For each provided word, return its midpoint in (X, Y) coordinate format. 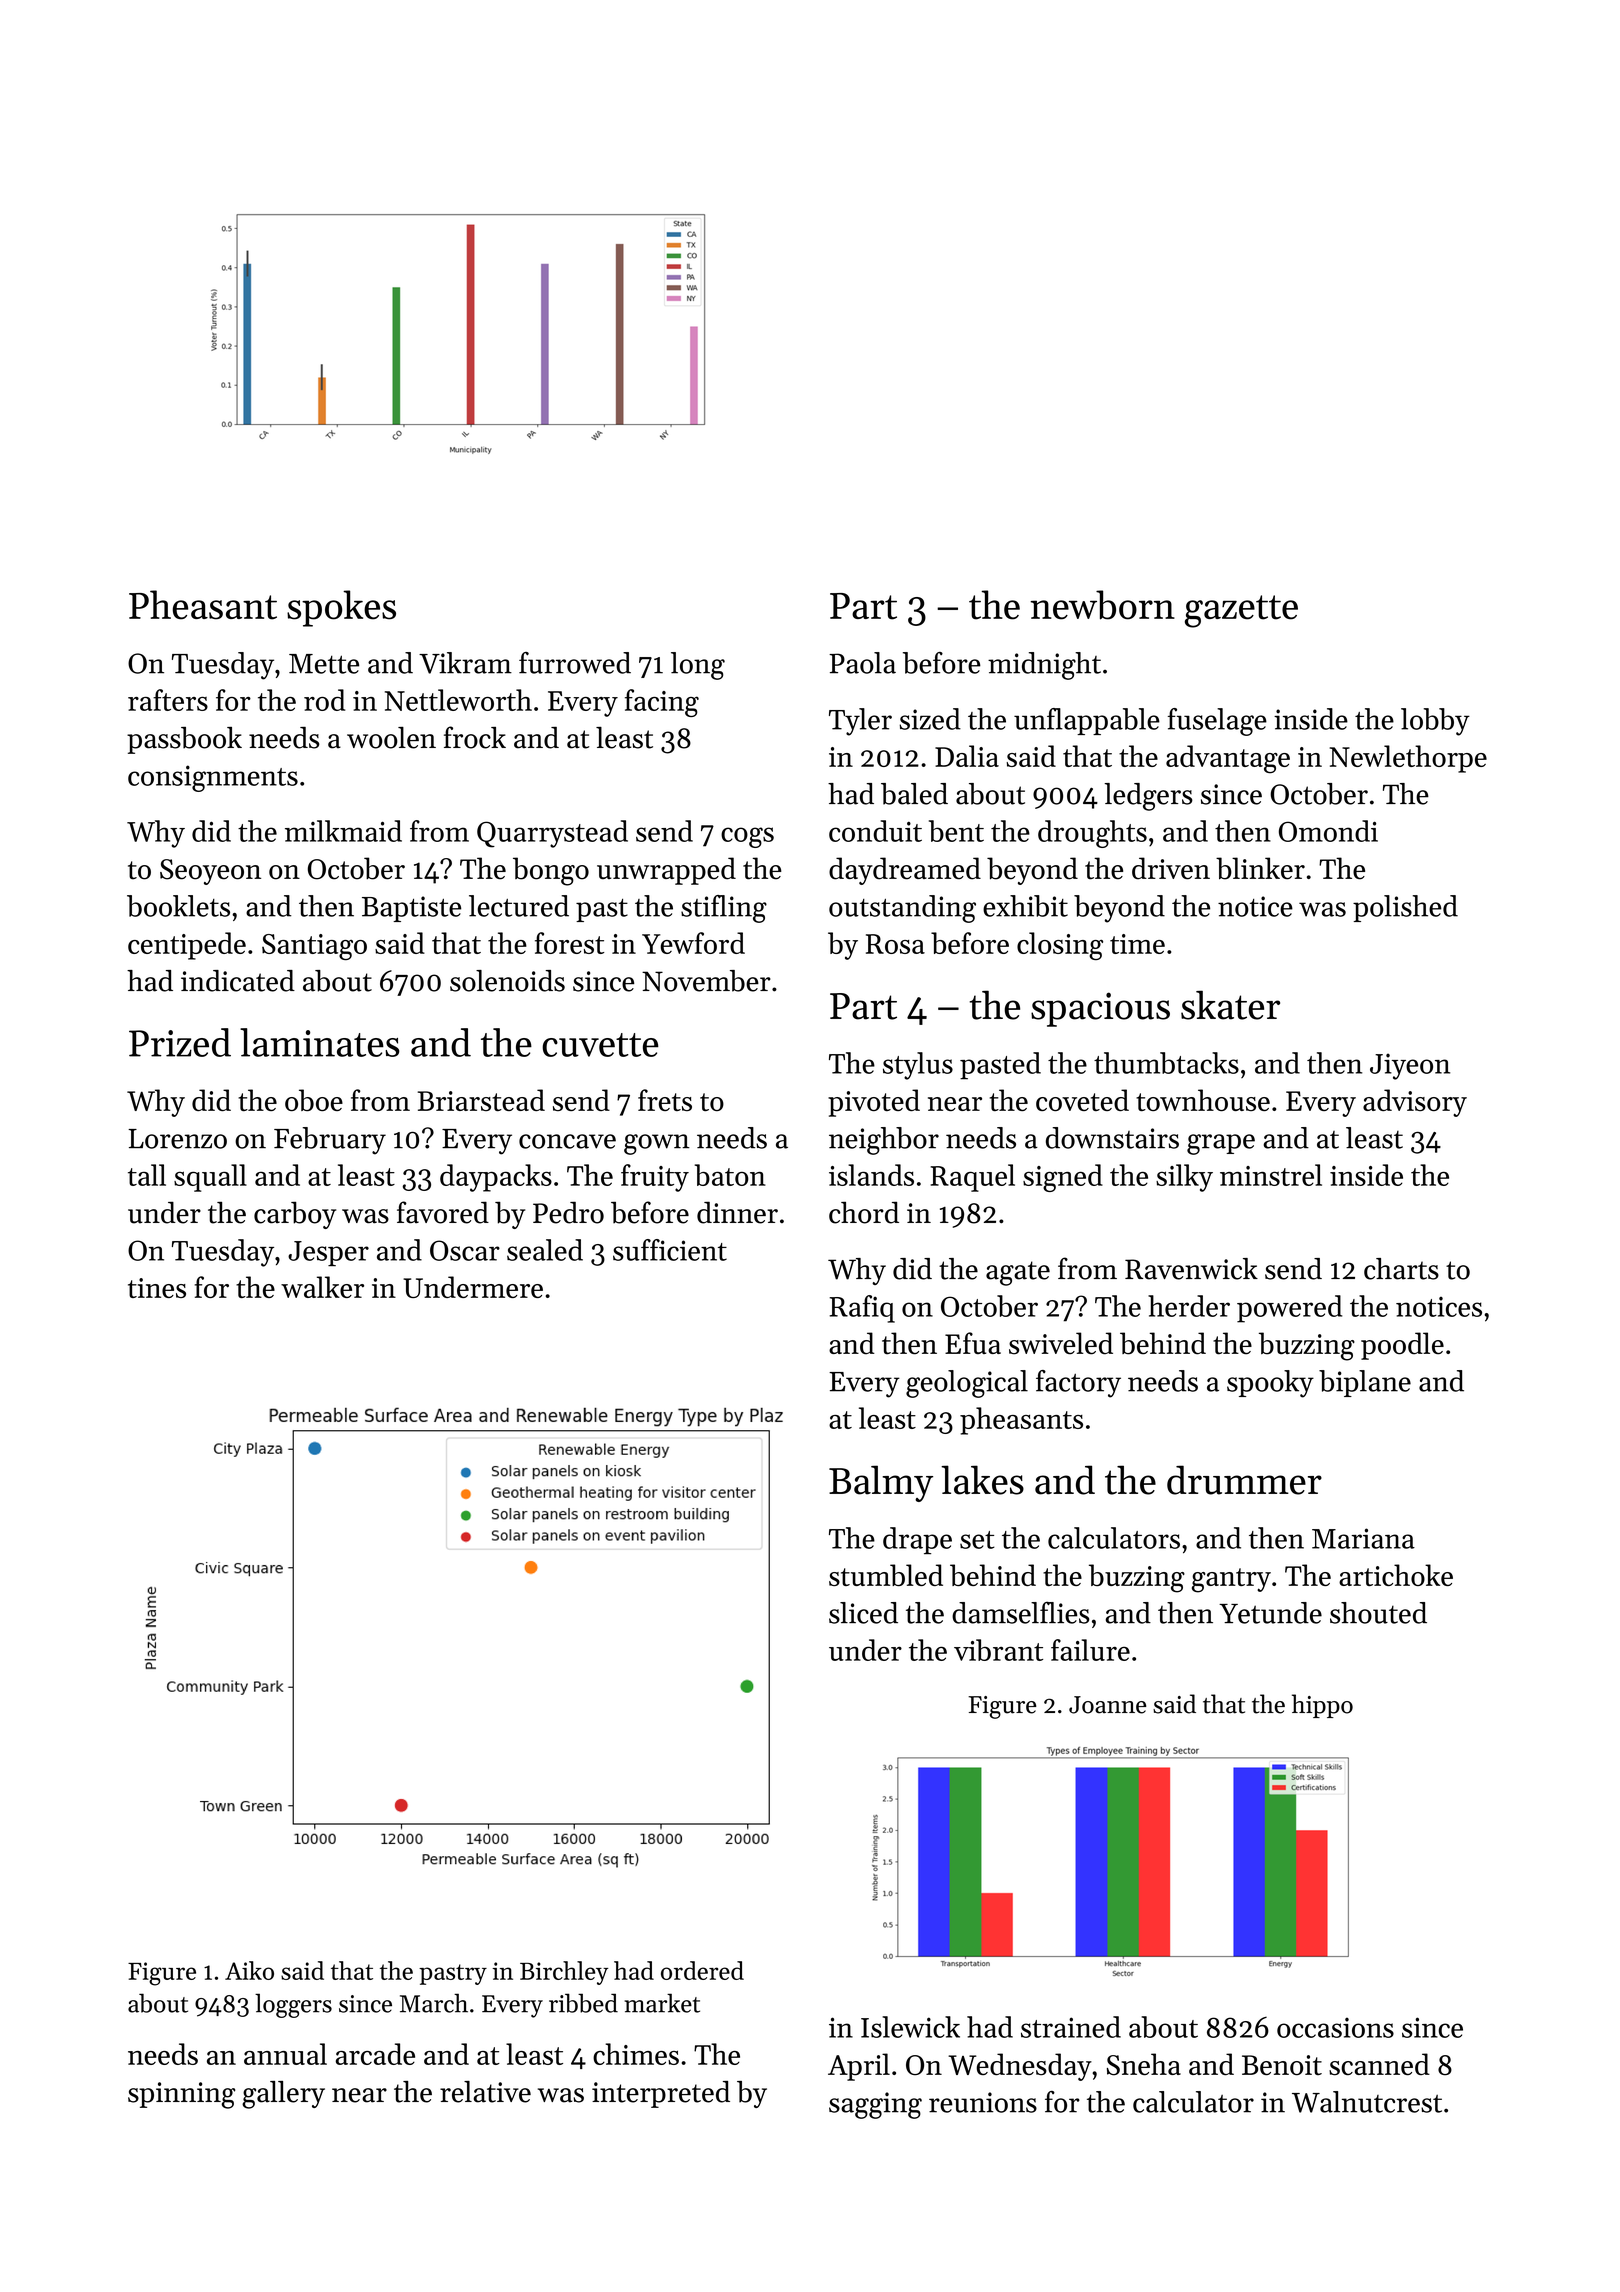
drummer (1244, 1480)
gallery (283, 2095)
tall (147, 1175)
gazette (1241, 611)
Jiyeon (1410, 1066)
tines (157, 1288)
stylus (918, 1066)
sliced (863, 1613)
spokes (341, 608)
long (698, 666)
